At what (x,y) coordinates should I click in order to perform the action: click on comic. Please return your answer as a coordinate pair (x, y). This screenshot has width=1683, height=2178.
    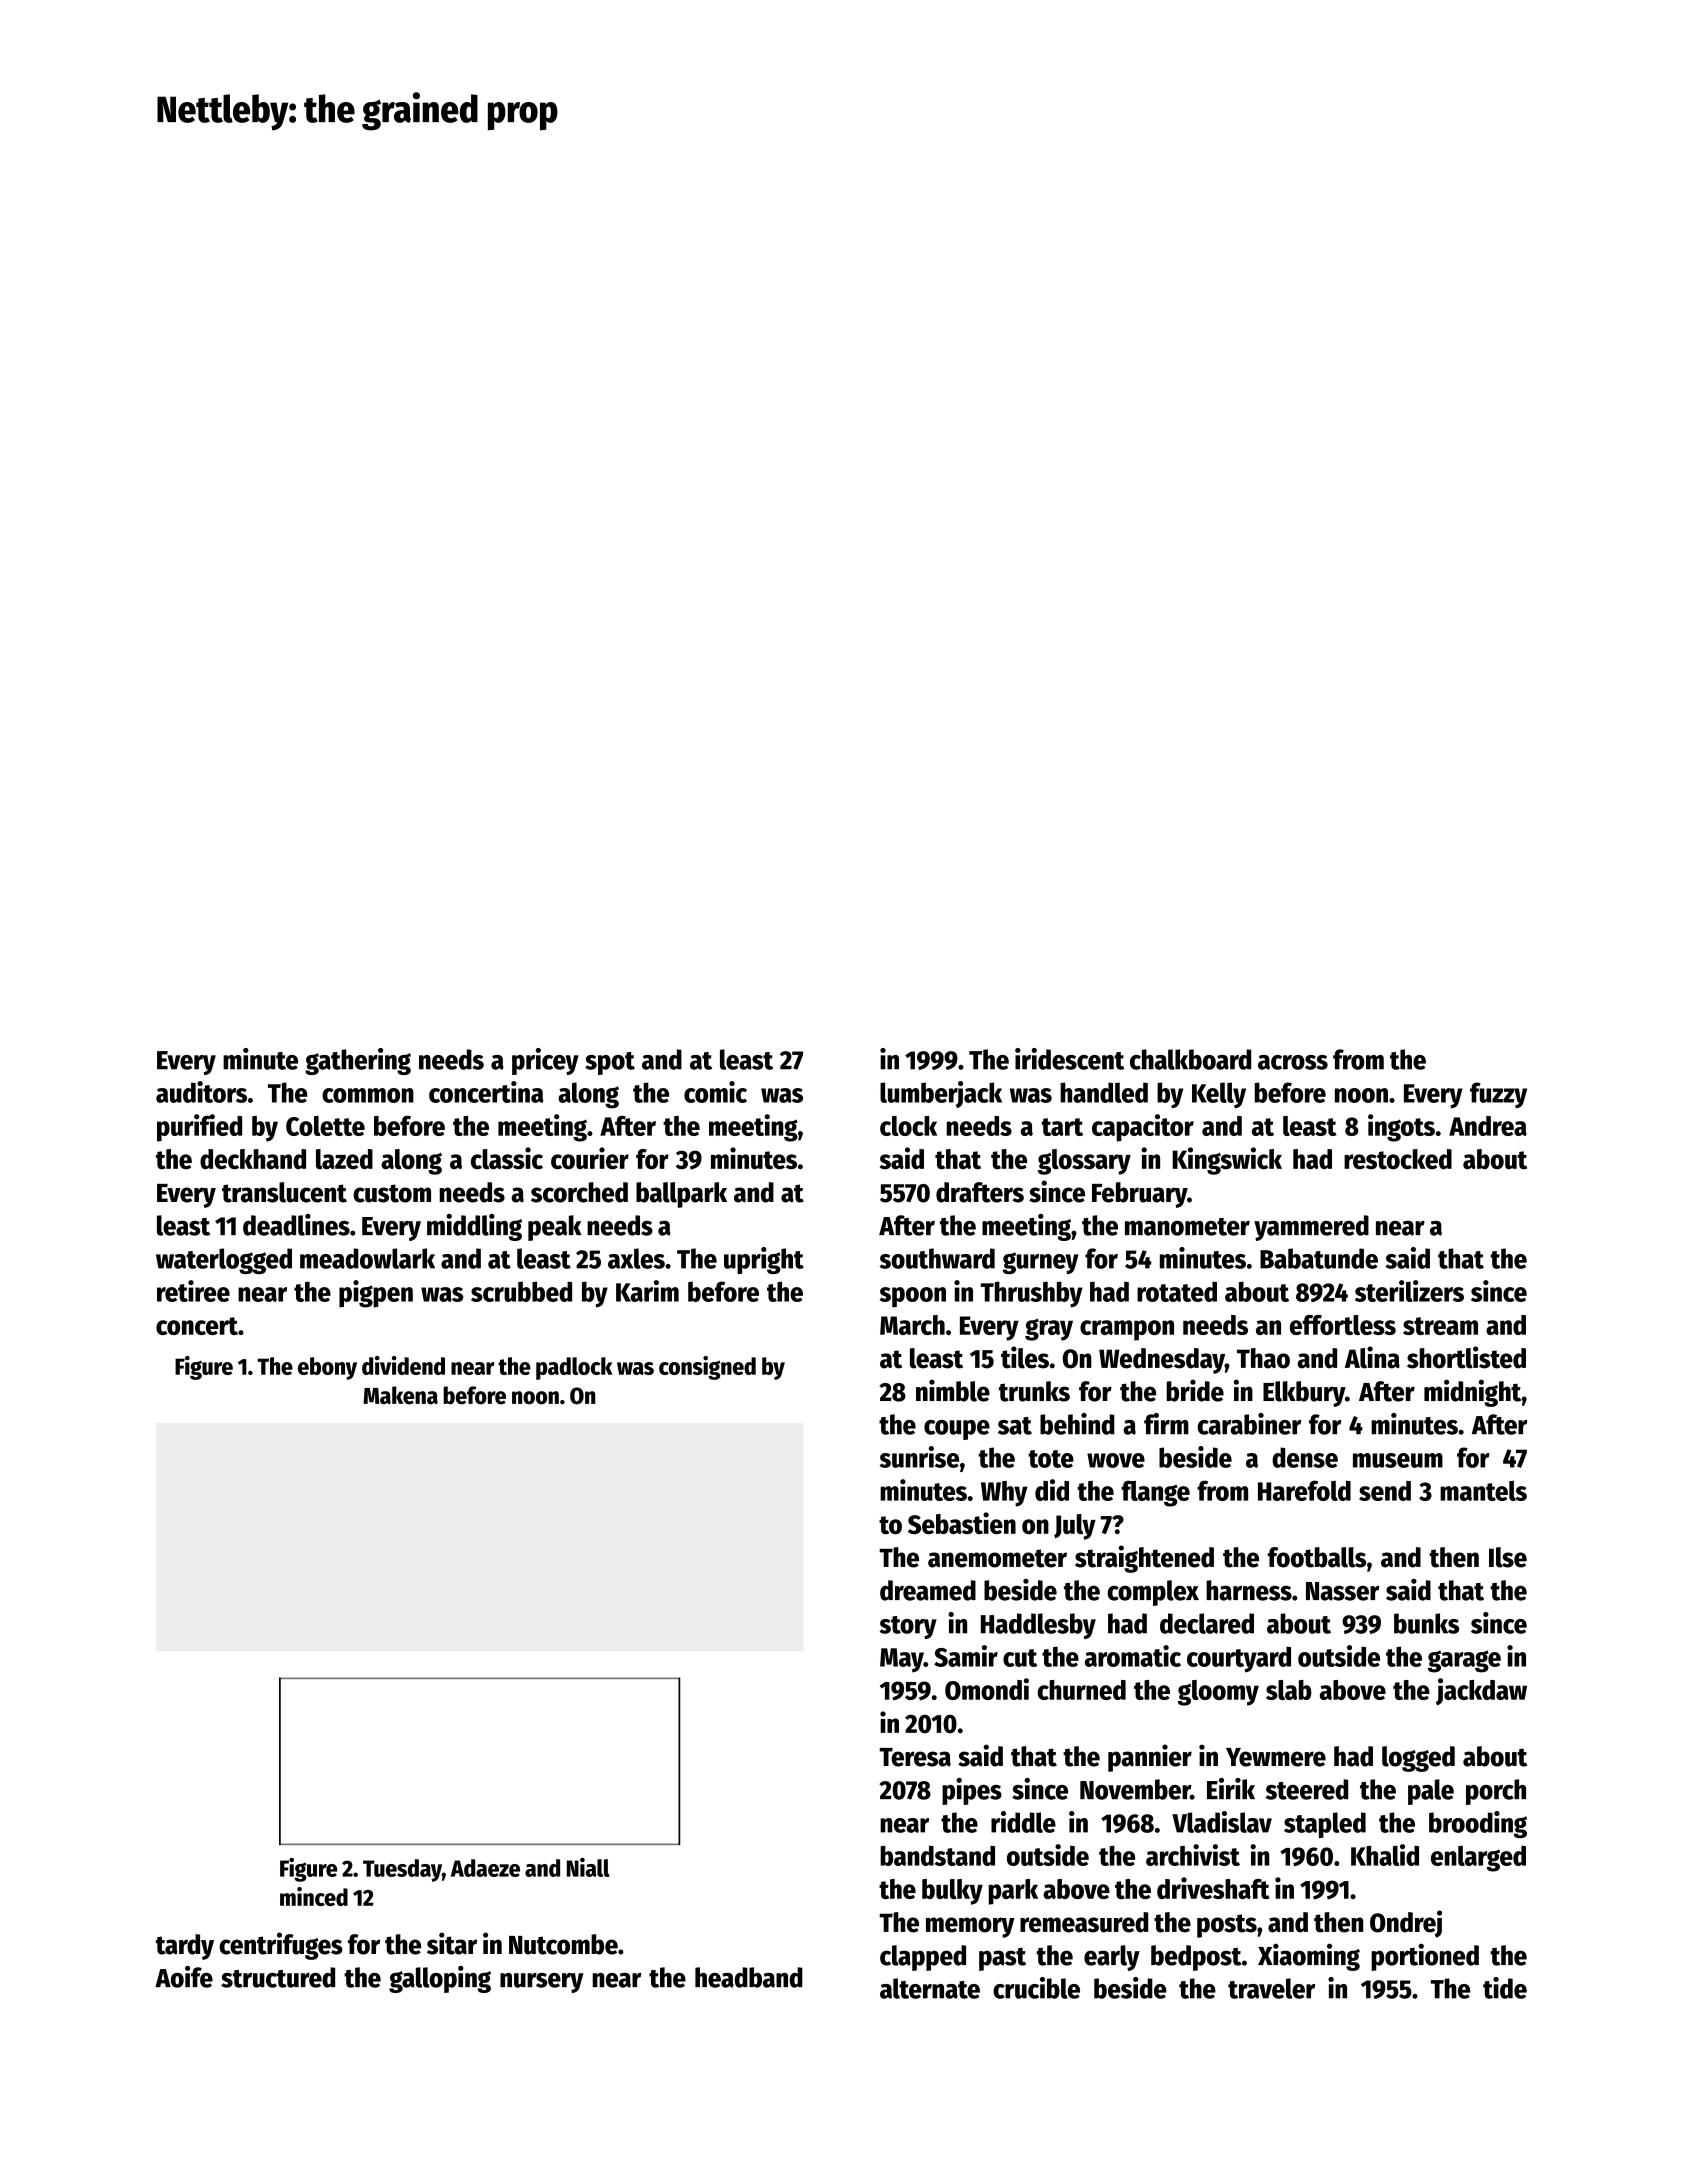
    Looking at the image, I should click on (715, 1092).
